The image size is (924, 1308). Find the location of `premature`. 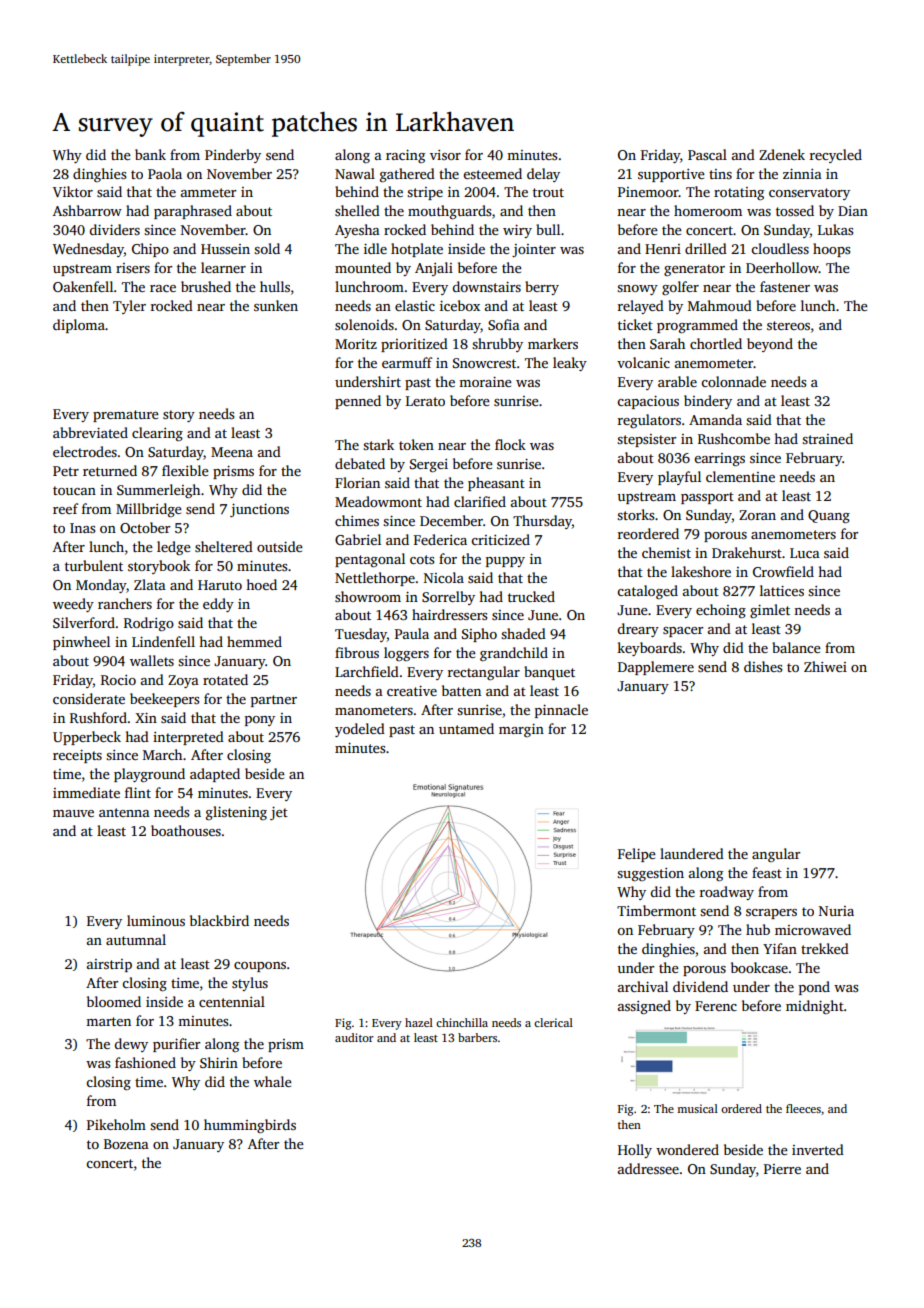

premature is located at coordinates (126, 416).
